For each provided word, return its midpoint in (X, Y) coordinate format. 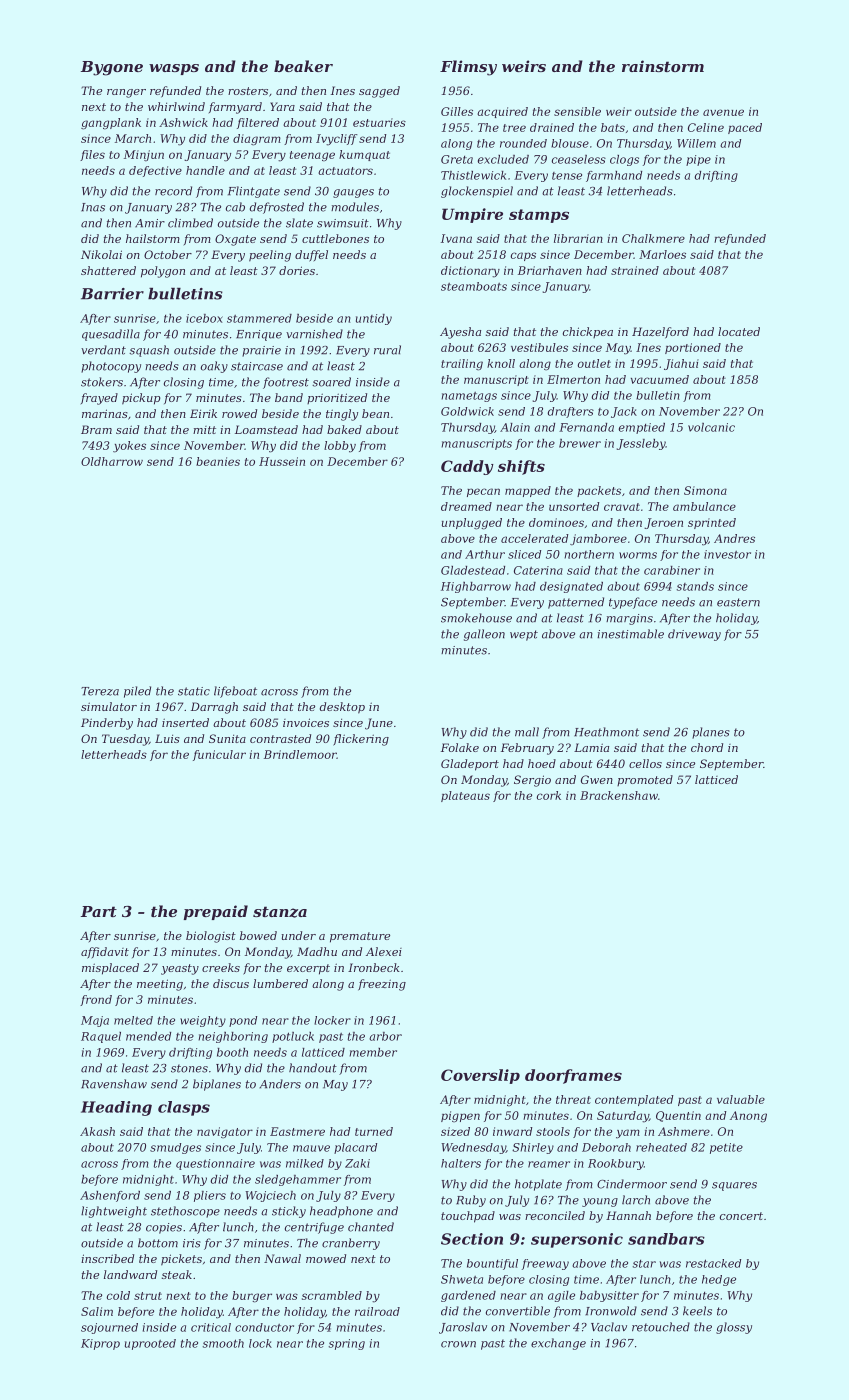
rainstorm (663, 66)
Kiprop (100, 1344)
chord (707, 747)
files (92, 155)
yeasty (180, 969)
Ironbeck (374, 967)
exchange (558, 1344)
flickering (361, 740)
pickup (141, 399)
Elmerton (573, 379)
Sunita (227, 738)
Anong (748, 1117)
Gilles (457, 111)
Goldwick (467, 411)
